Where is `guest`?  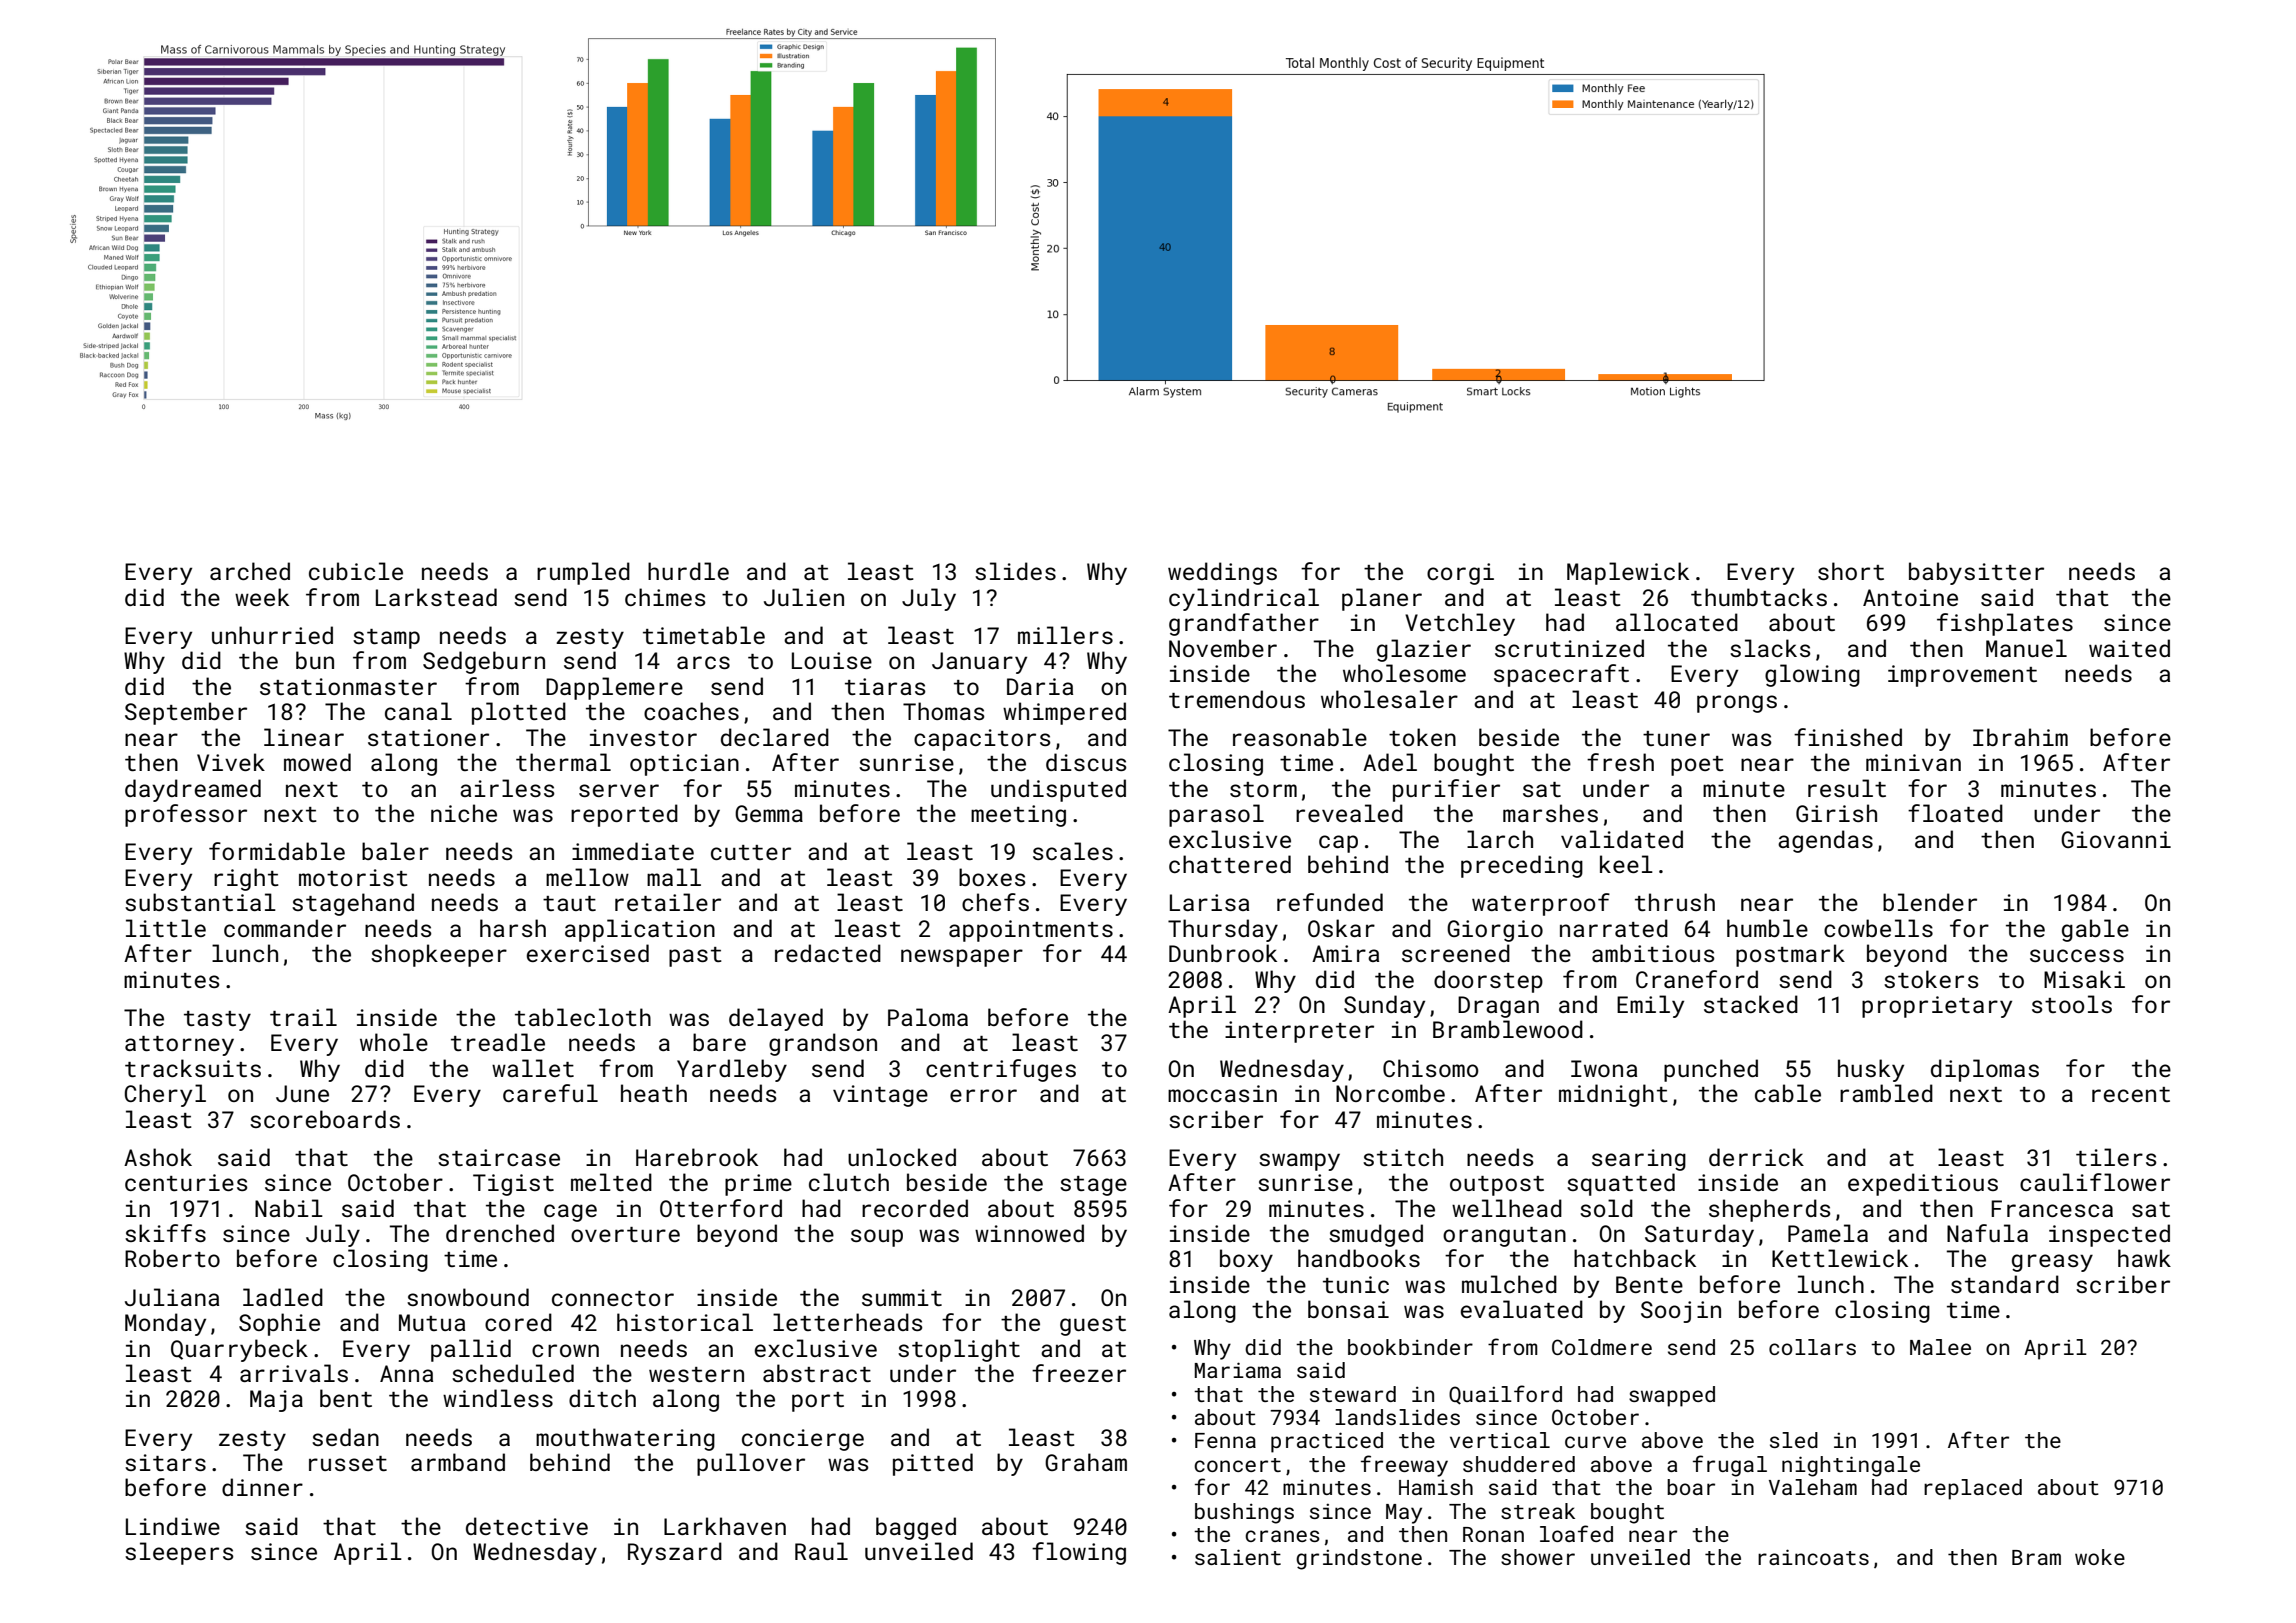 guest is located at coordinates (1093, 1326).
